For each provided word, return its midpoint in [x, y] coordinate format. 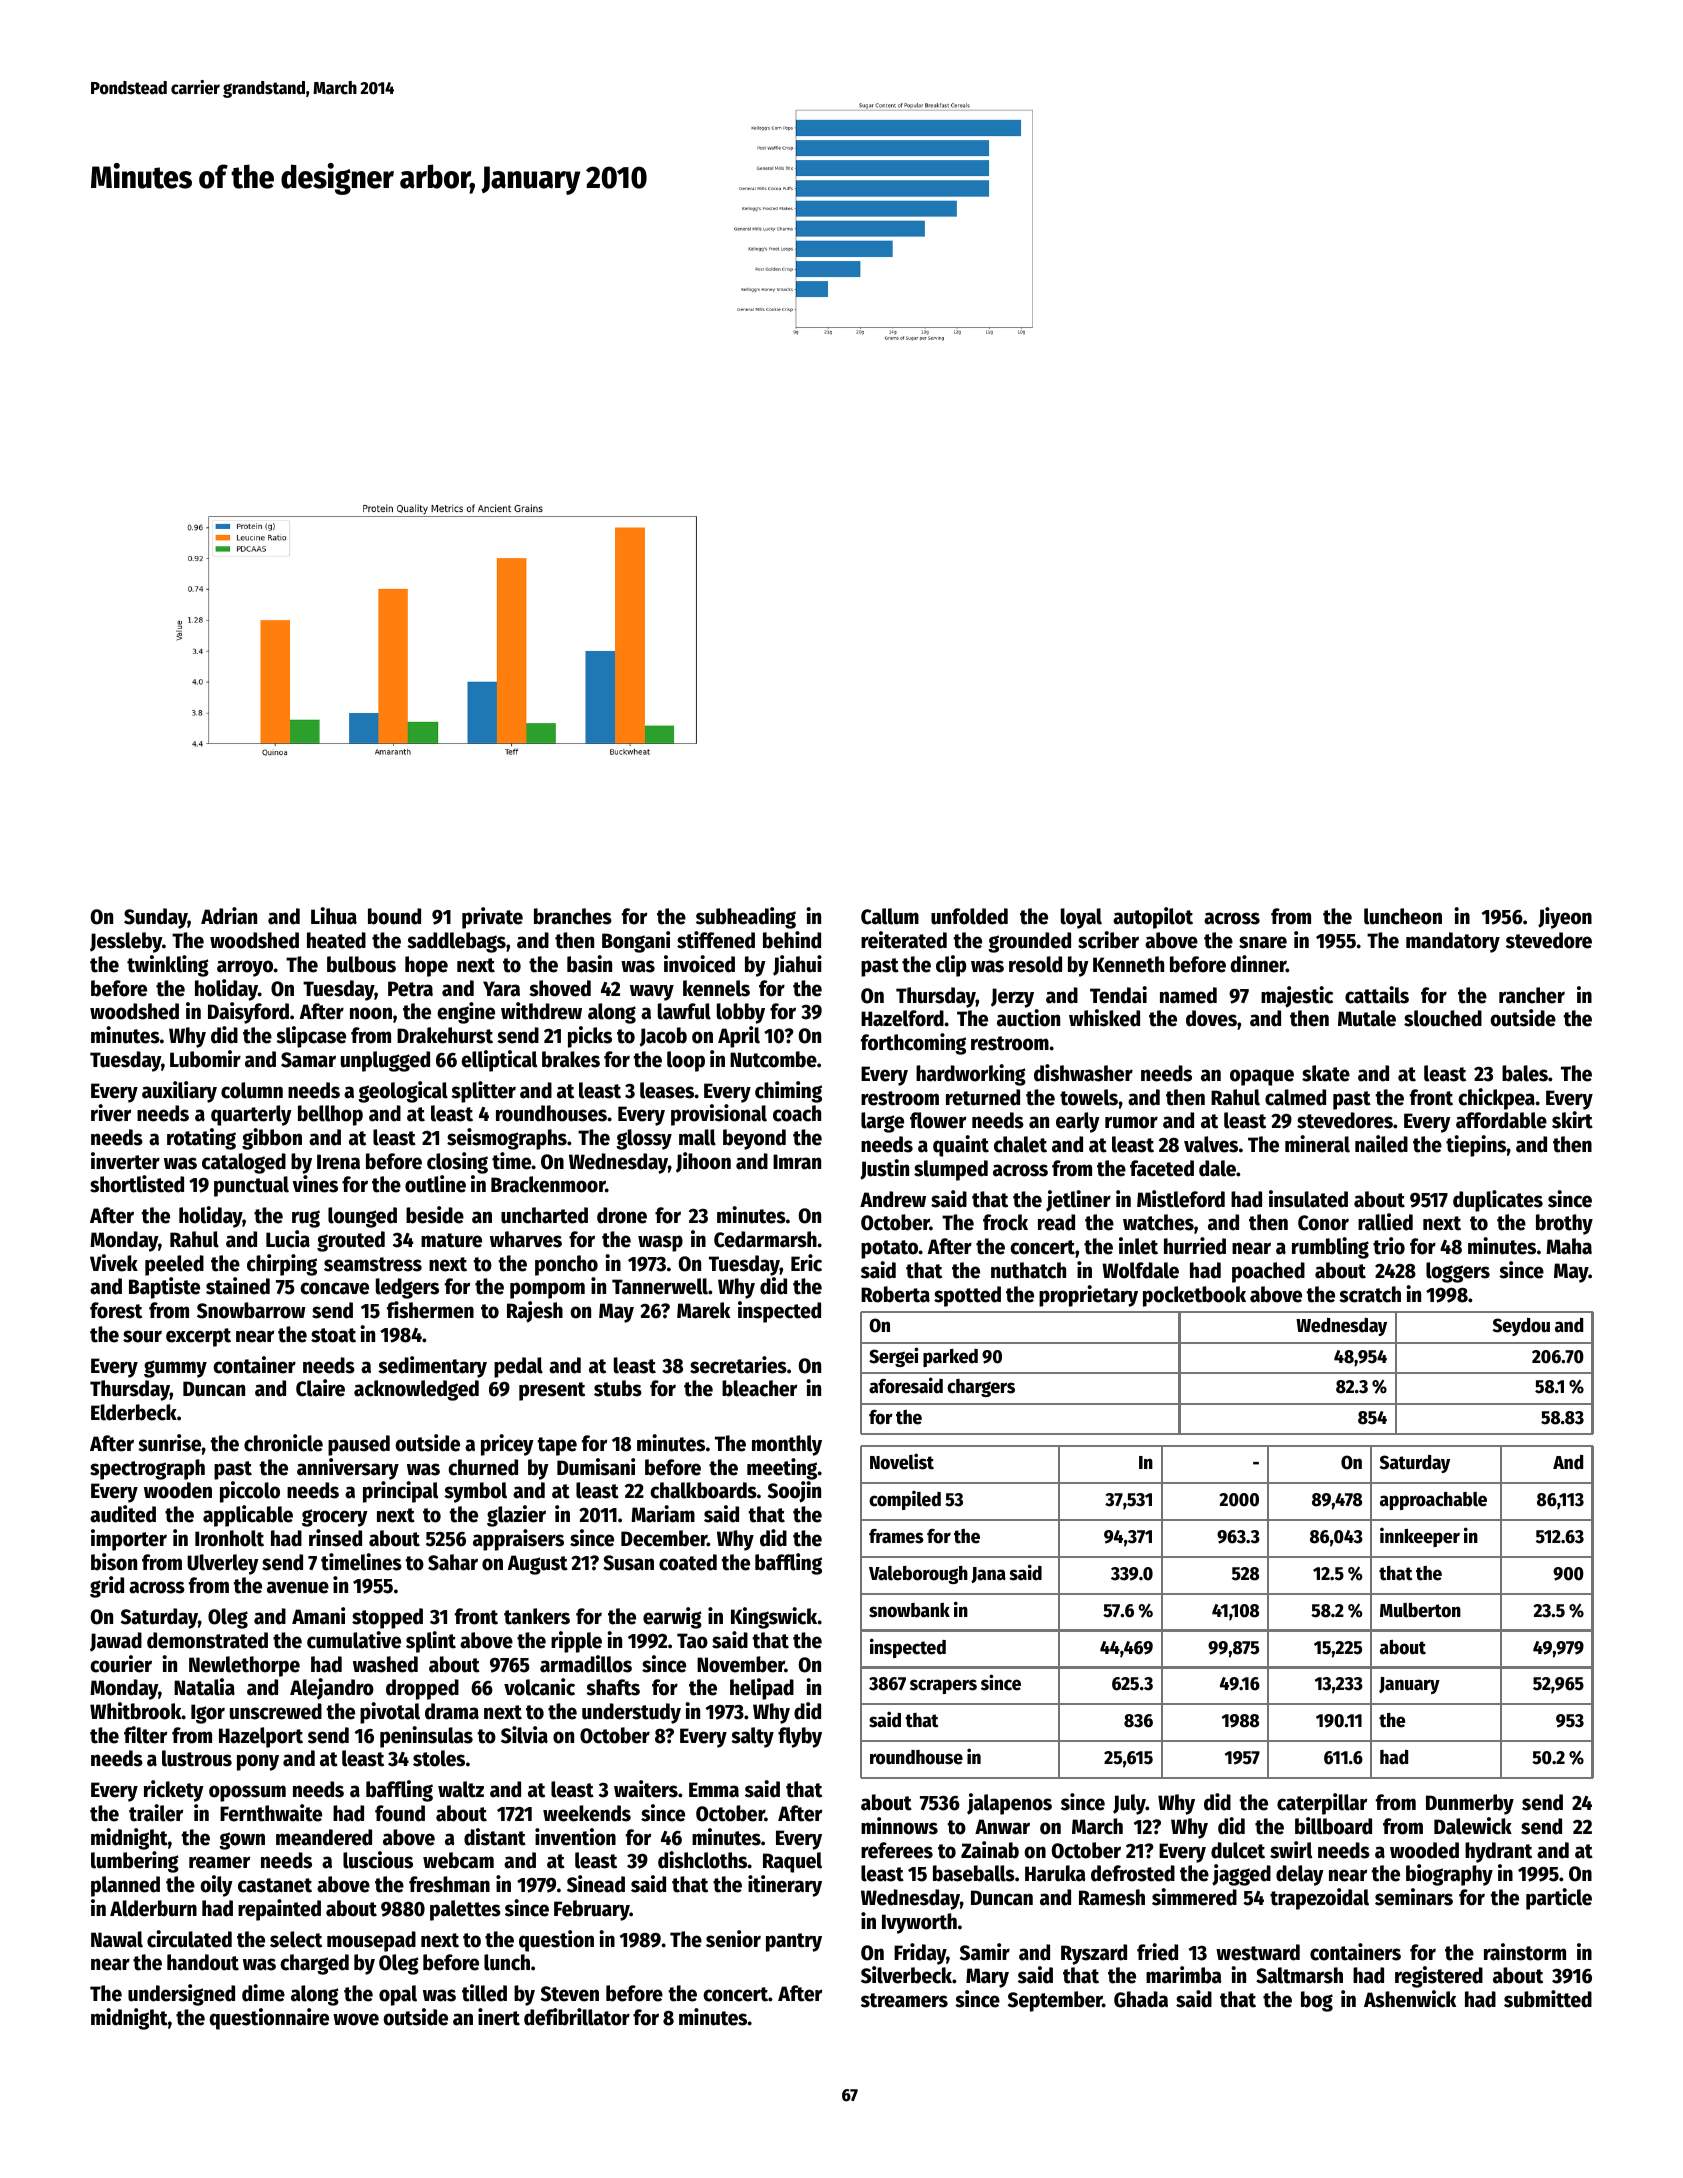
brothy [1564, 1224]
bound [394, 916]
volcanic [539, 1687]
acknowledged [416, 1390]
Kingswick [774, 1618]
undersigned [181, 1995]
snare [1263, 942]
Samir [985, 1952]
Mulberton [1420, 1610]
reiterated [904, 940]
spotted [967, 1296]
